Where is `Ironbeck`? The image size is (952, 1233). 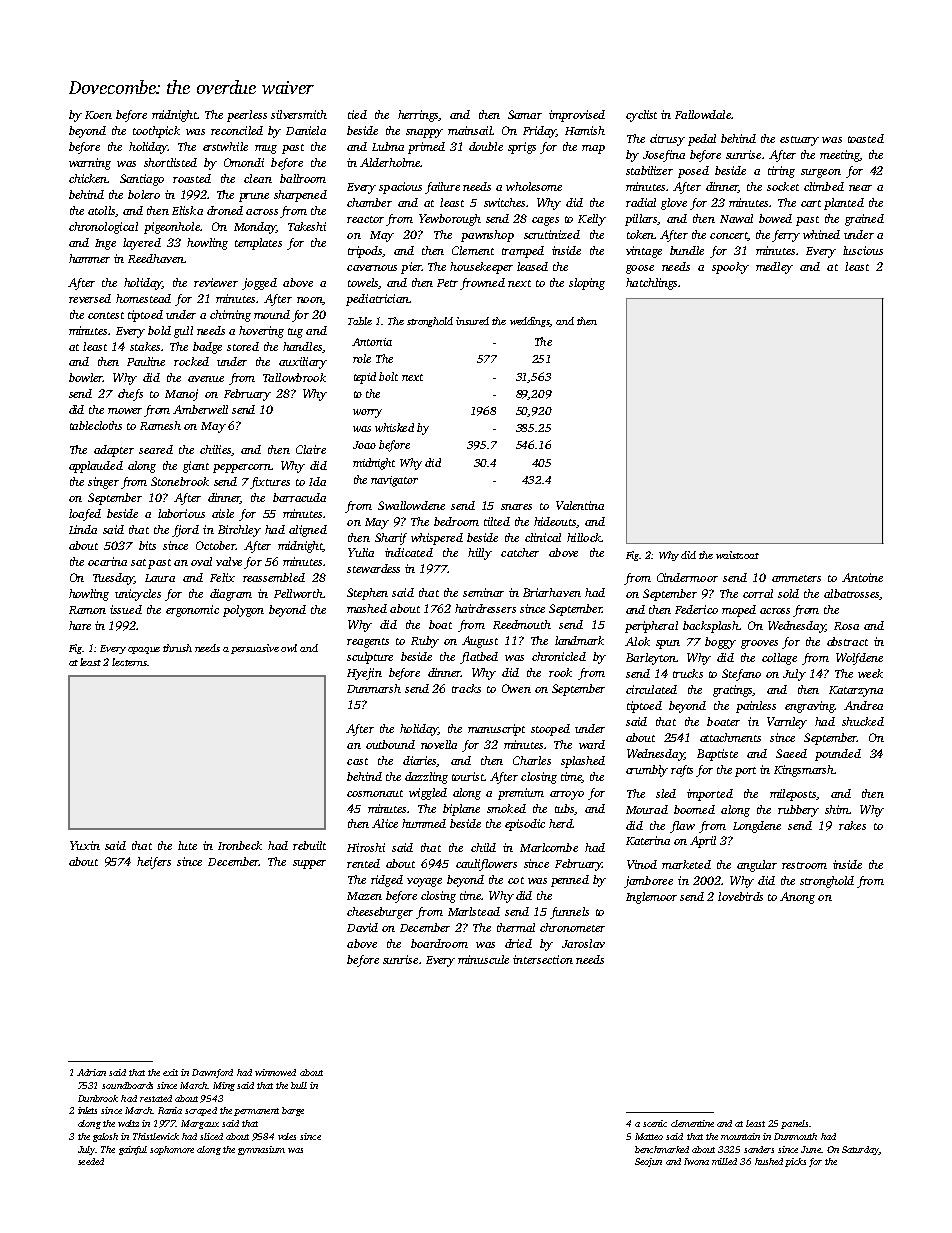 Ironbeck is located at coordinates (240, 845).
